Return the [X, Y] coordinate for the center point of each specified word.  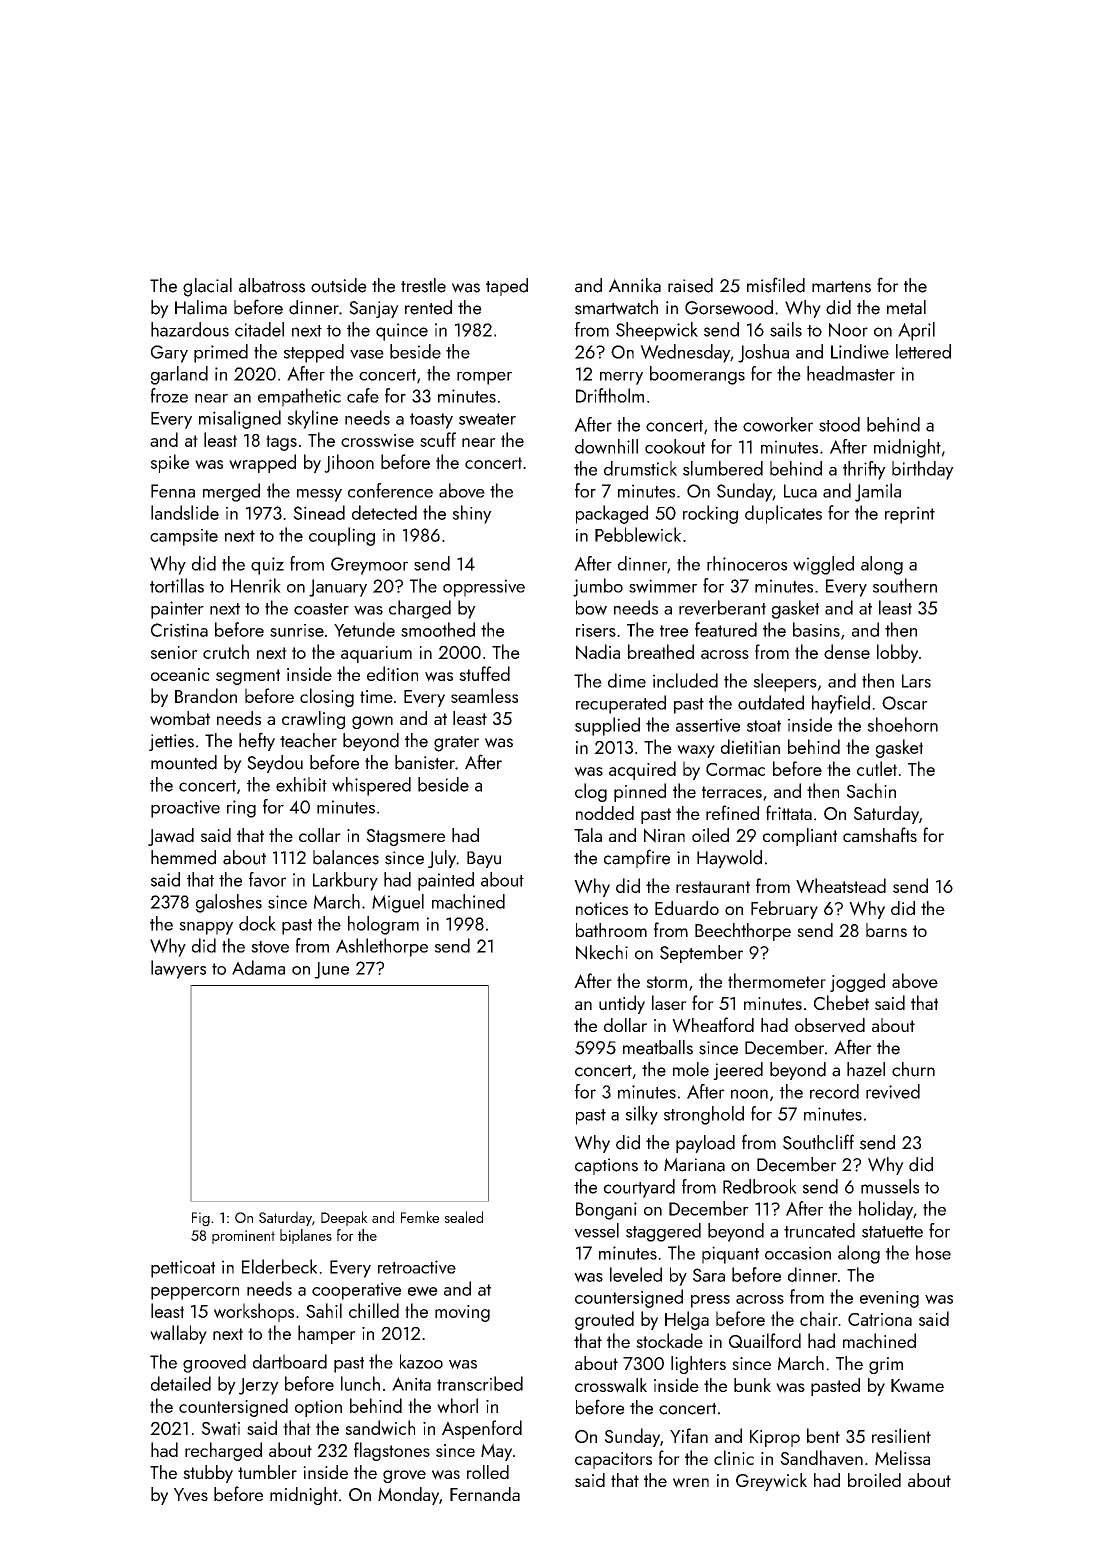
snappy [206, 928]
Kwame [917, 1386]
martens [841, 287]
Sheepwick [657, 331]
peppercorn [195, 1293]
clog [591, 792]
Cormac [735, 769]
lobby [897, 653]
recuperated [621, 704]
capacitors [613, 1460]
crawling [313, 720]
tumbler [267, 1472]
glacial [207, 287]
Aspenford [482, 1429]
